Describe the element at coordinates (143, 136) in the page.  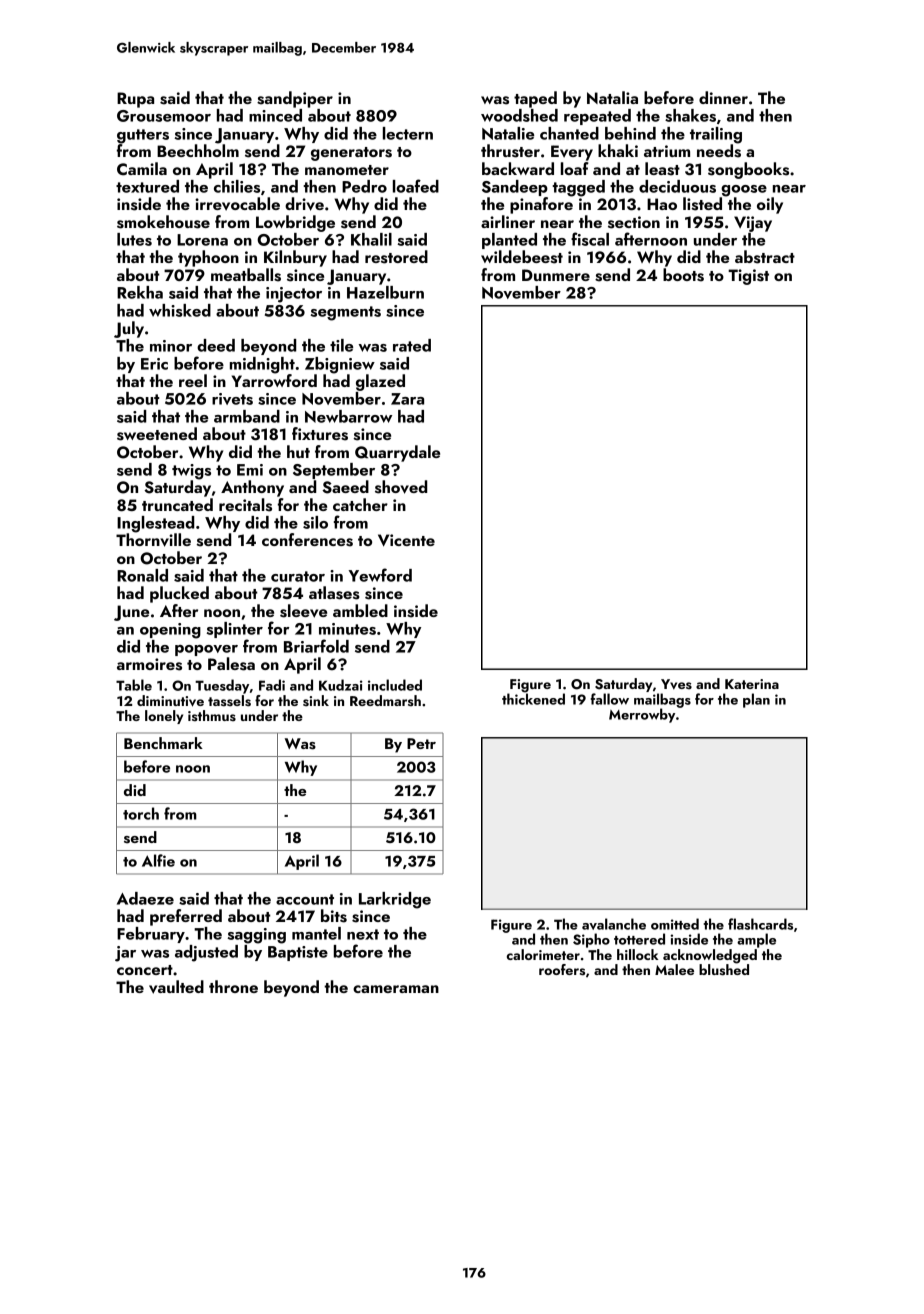
I see `gutters` at that location.
